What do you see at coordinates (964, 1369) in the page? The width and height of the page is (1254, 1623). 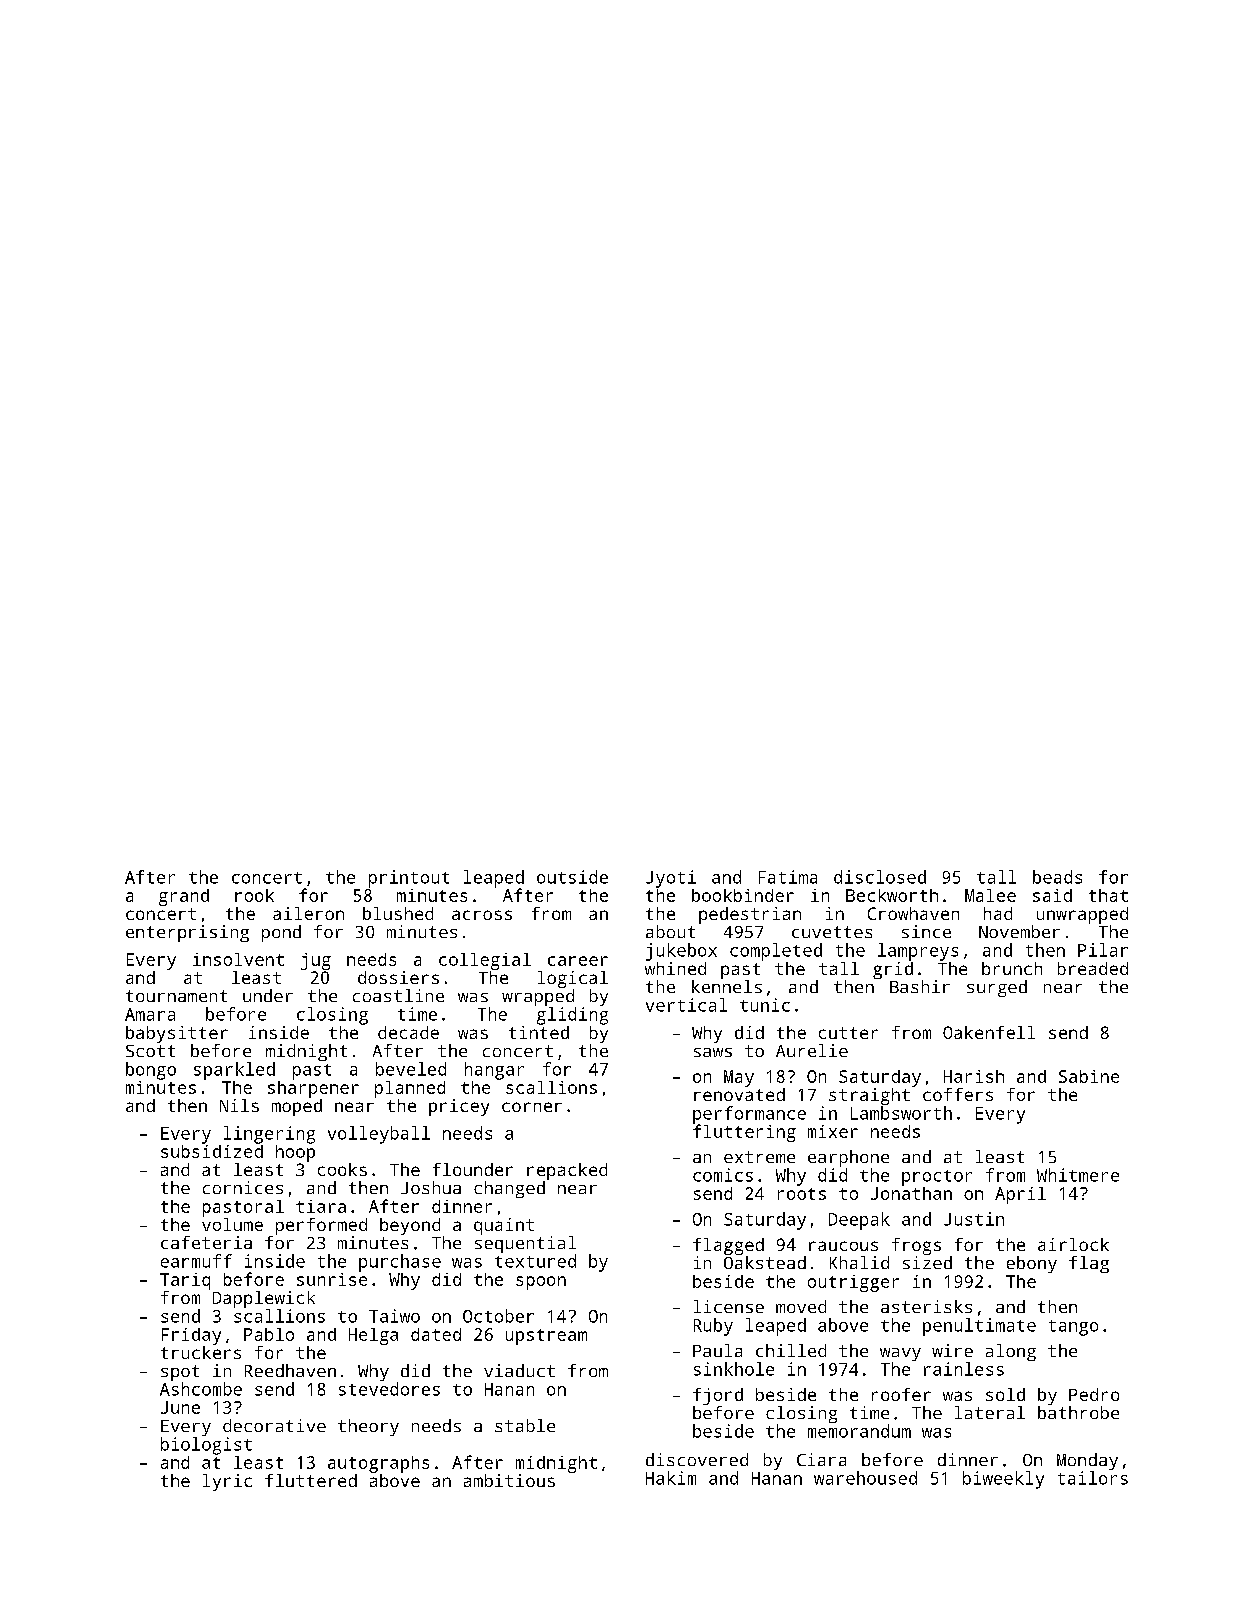 I see `rainless` at bounding box center [964, 1369].
